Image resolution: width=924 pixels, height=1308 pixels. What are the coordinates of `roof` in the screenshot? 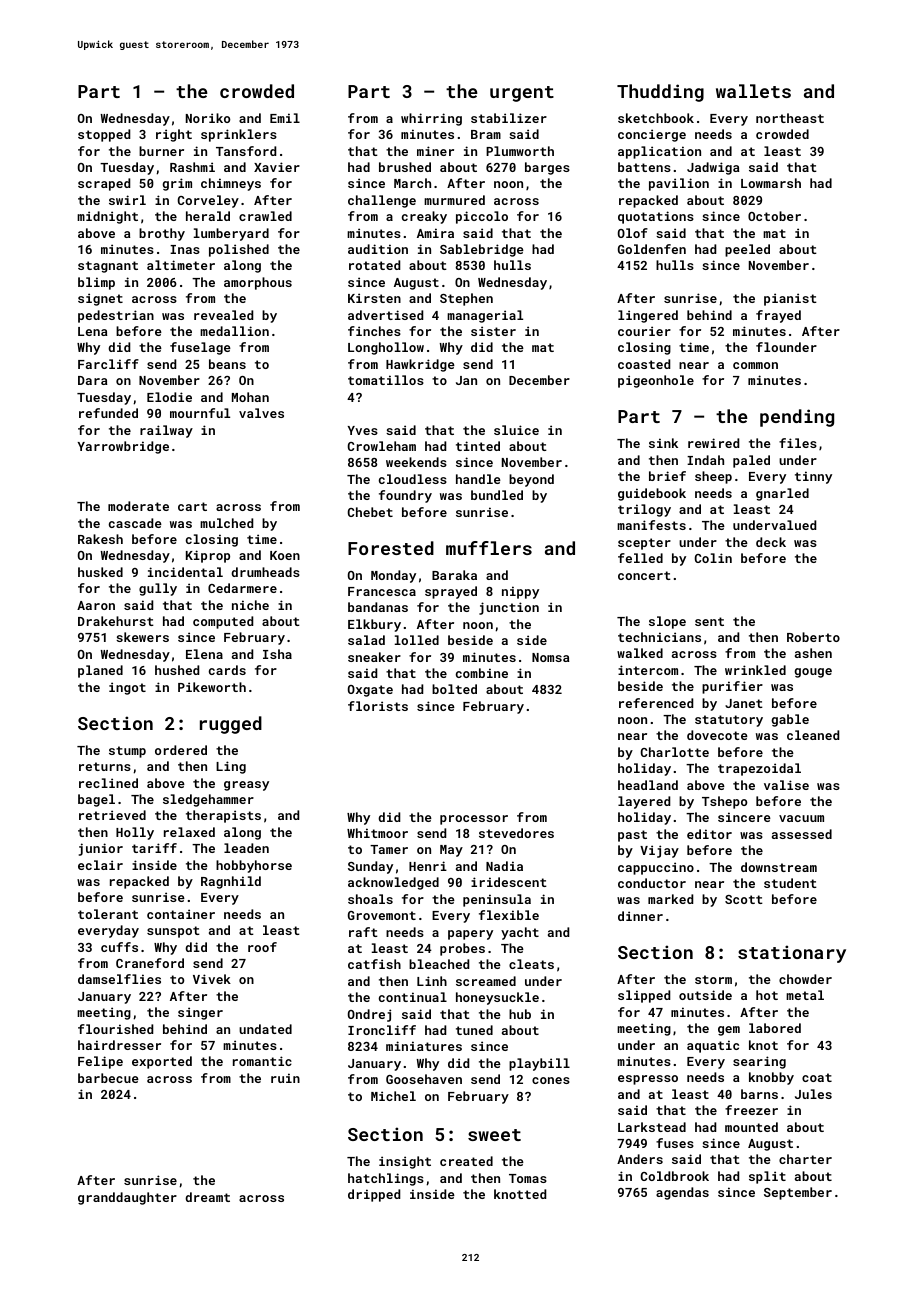 It's located at (262, 947).
